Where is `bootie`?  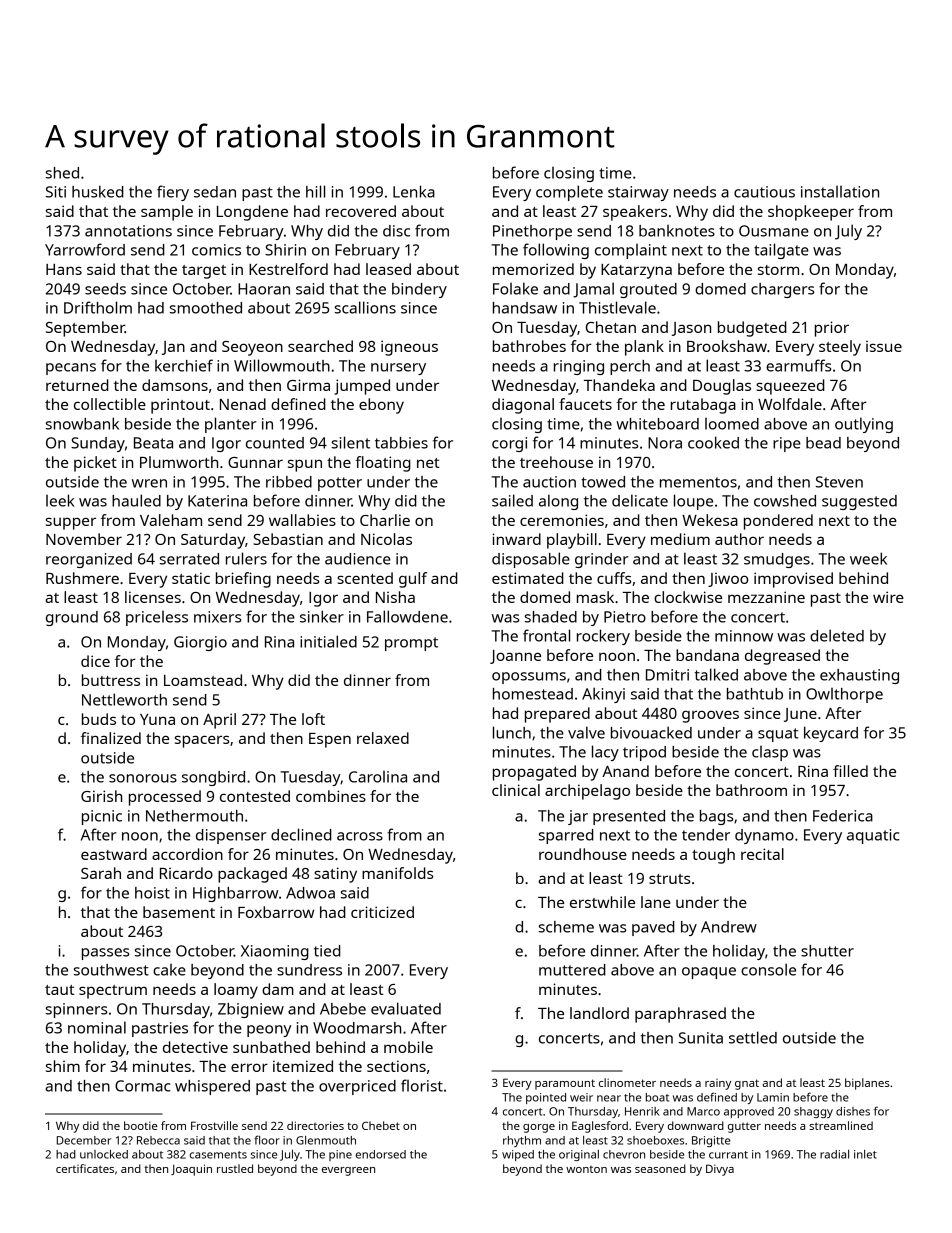 bootie is located at coordinates (140, 1125).
